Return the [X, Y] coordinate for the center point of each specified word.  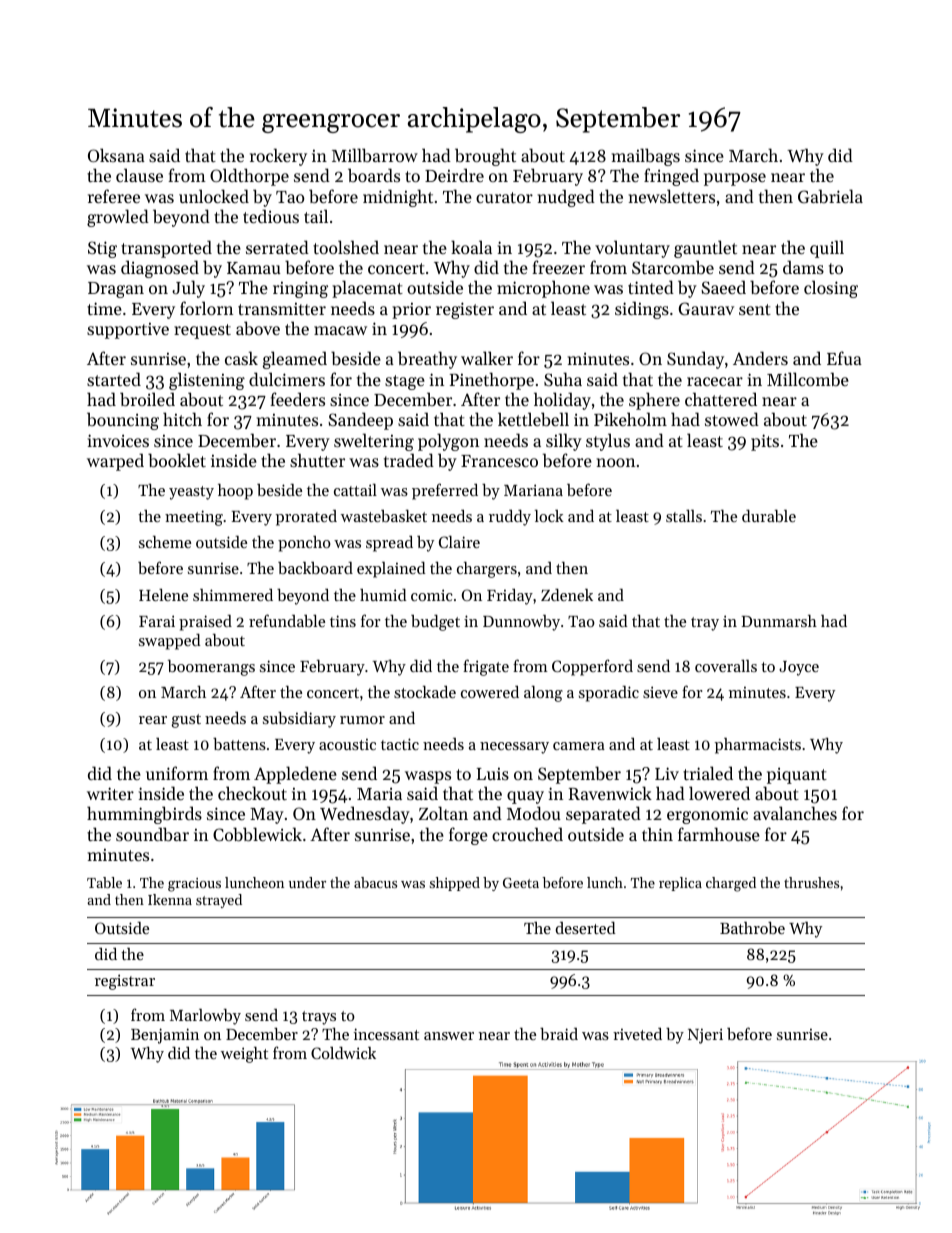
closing [831, 289]
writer [110, 793]
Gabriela [830, 196]
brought [485, 157]
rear [153, 720]
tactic [400, 744]
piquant [797, 775]
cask [241, 358]
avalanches [795, 813]
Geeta [521, 883]
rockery [278, 157]
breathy [427, 360]
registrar [125, 982]
